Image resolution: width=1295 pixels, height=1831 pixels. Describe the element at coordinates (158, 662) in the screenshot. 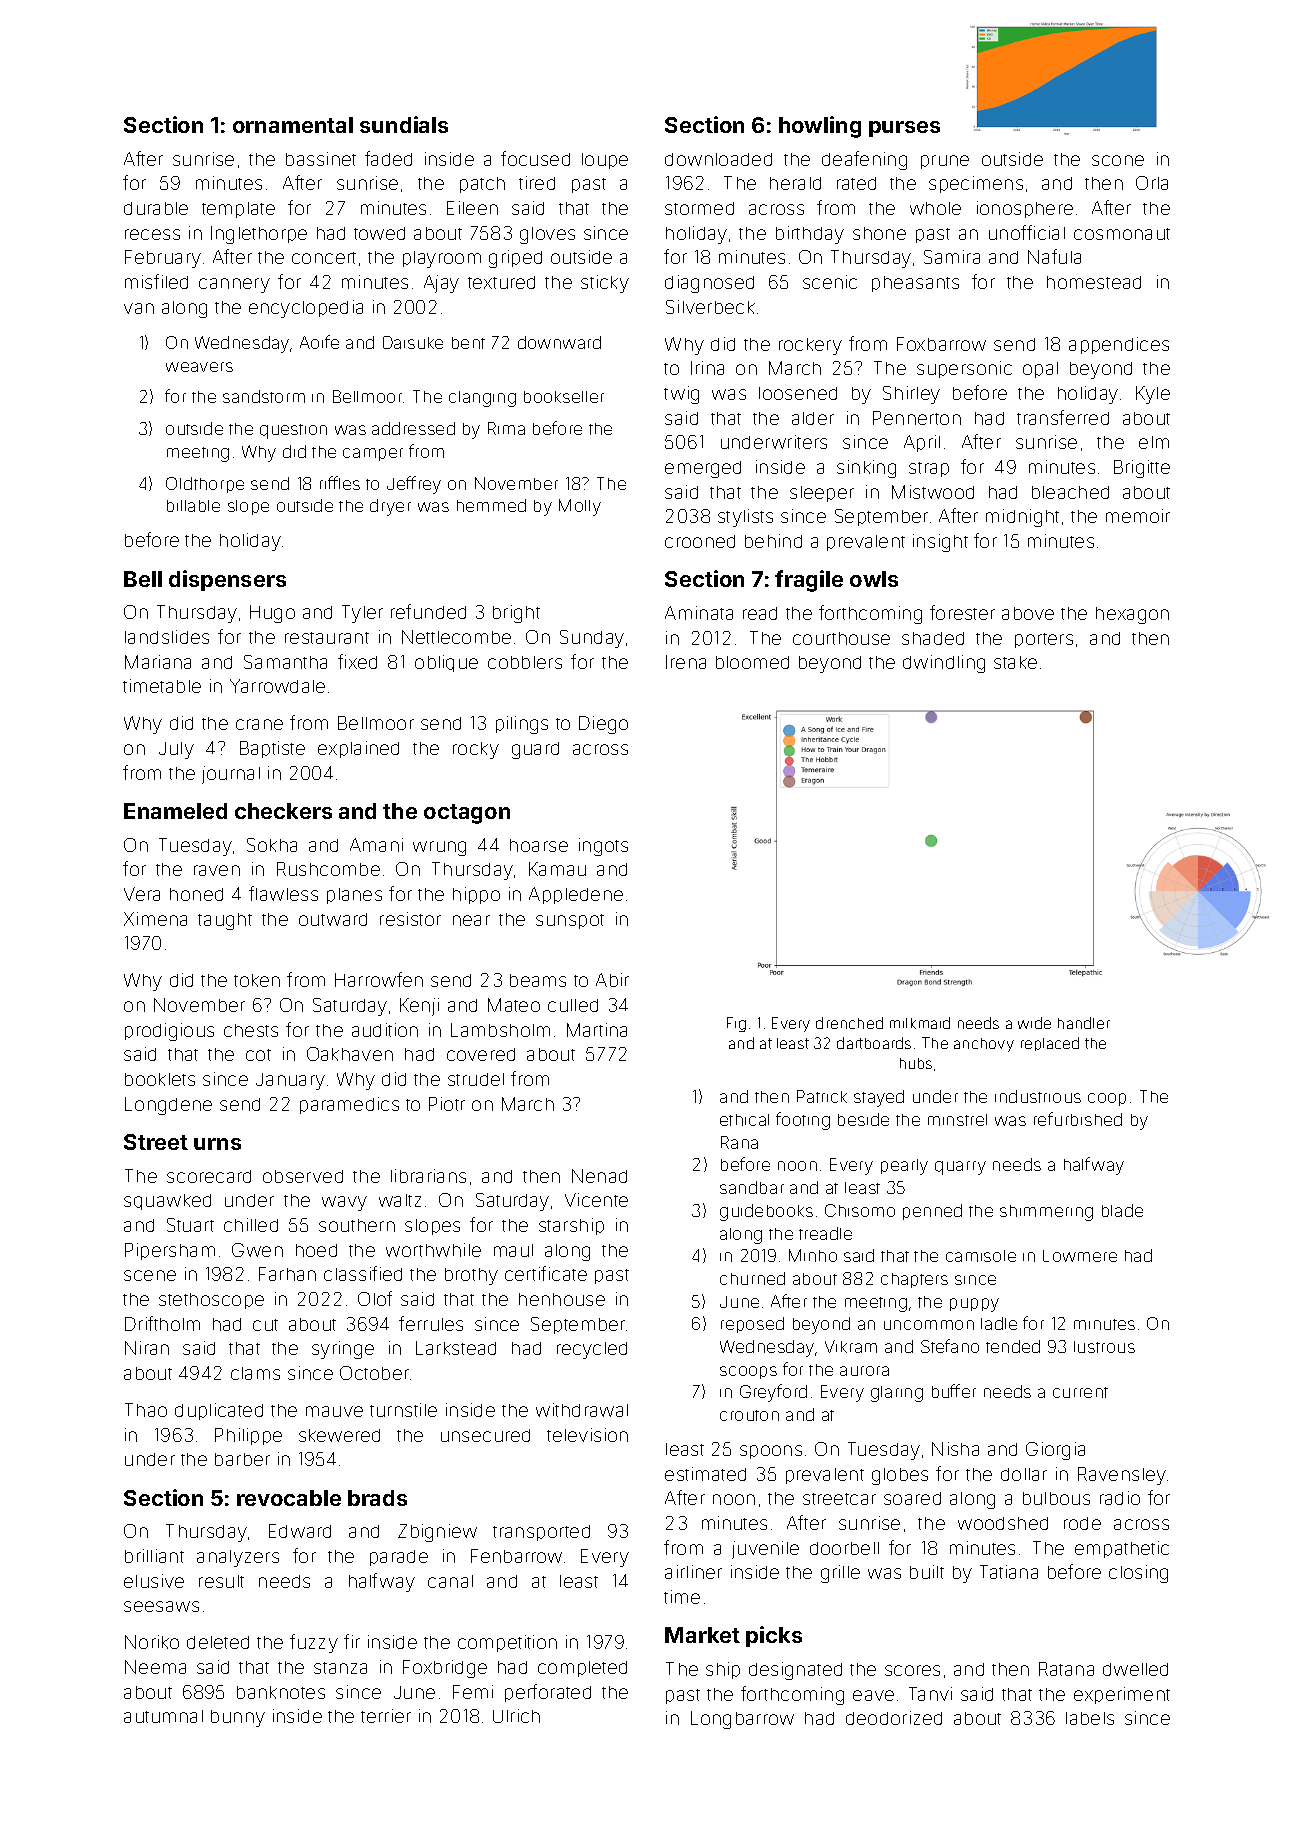

I see `Mariana` at that location.
